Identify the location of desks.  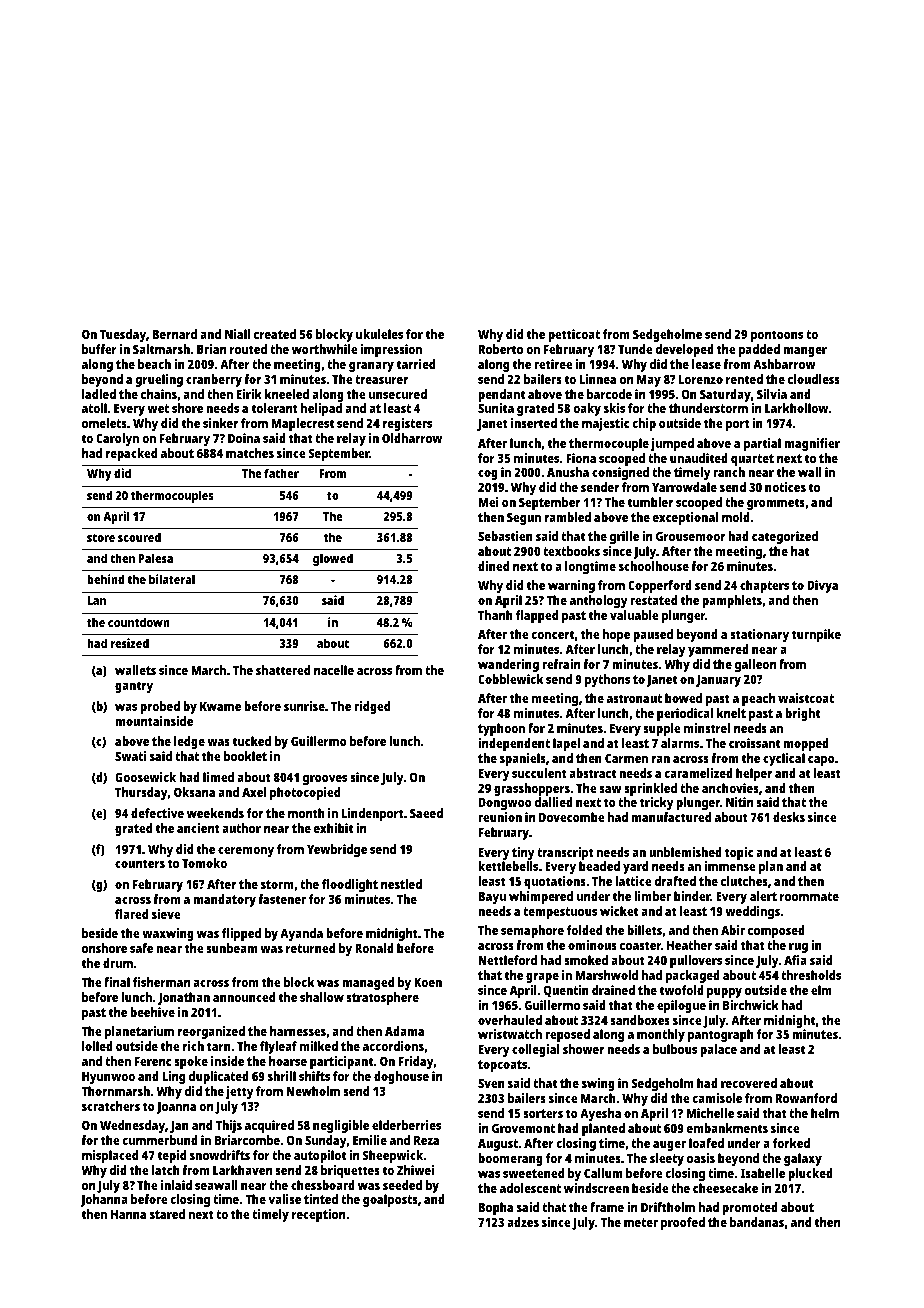
(789, 817).
